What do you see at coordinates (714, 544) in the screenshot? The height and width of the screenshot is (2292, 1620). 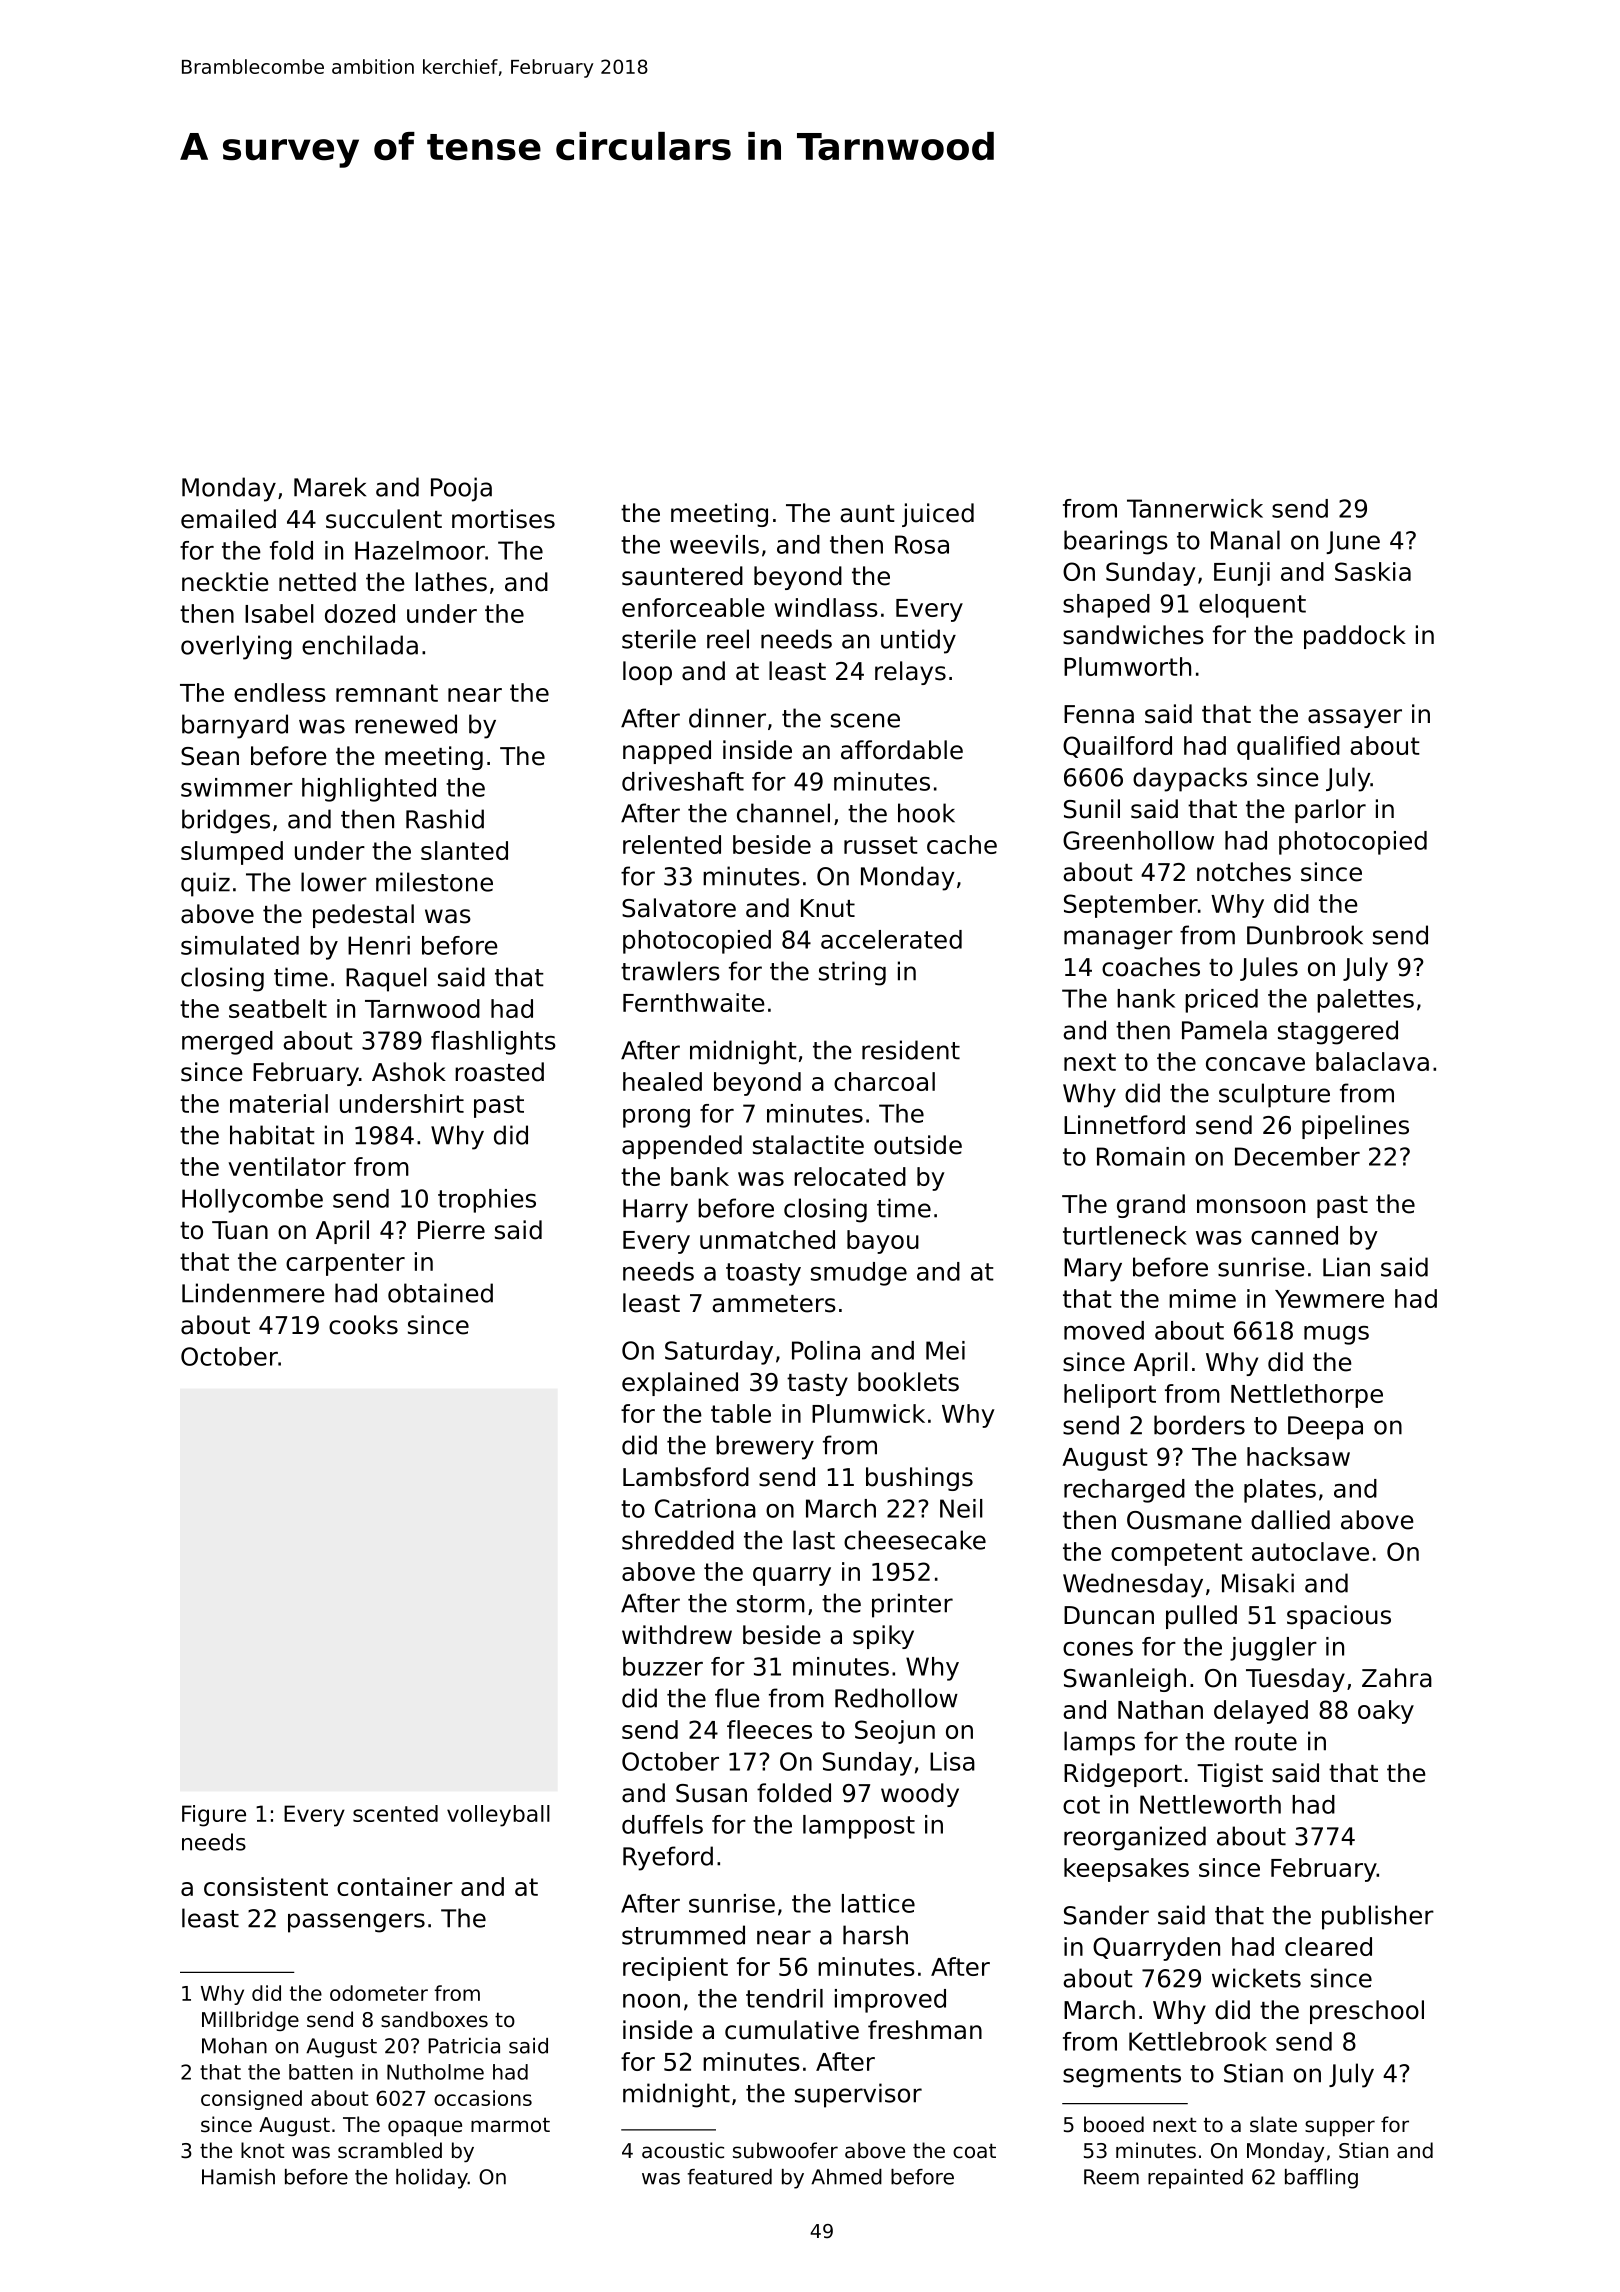 I see `weevils` at bounding box center [714, 544].
